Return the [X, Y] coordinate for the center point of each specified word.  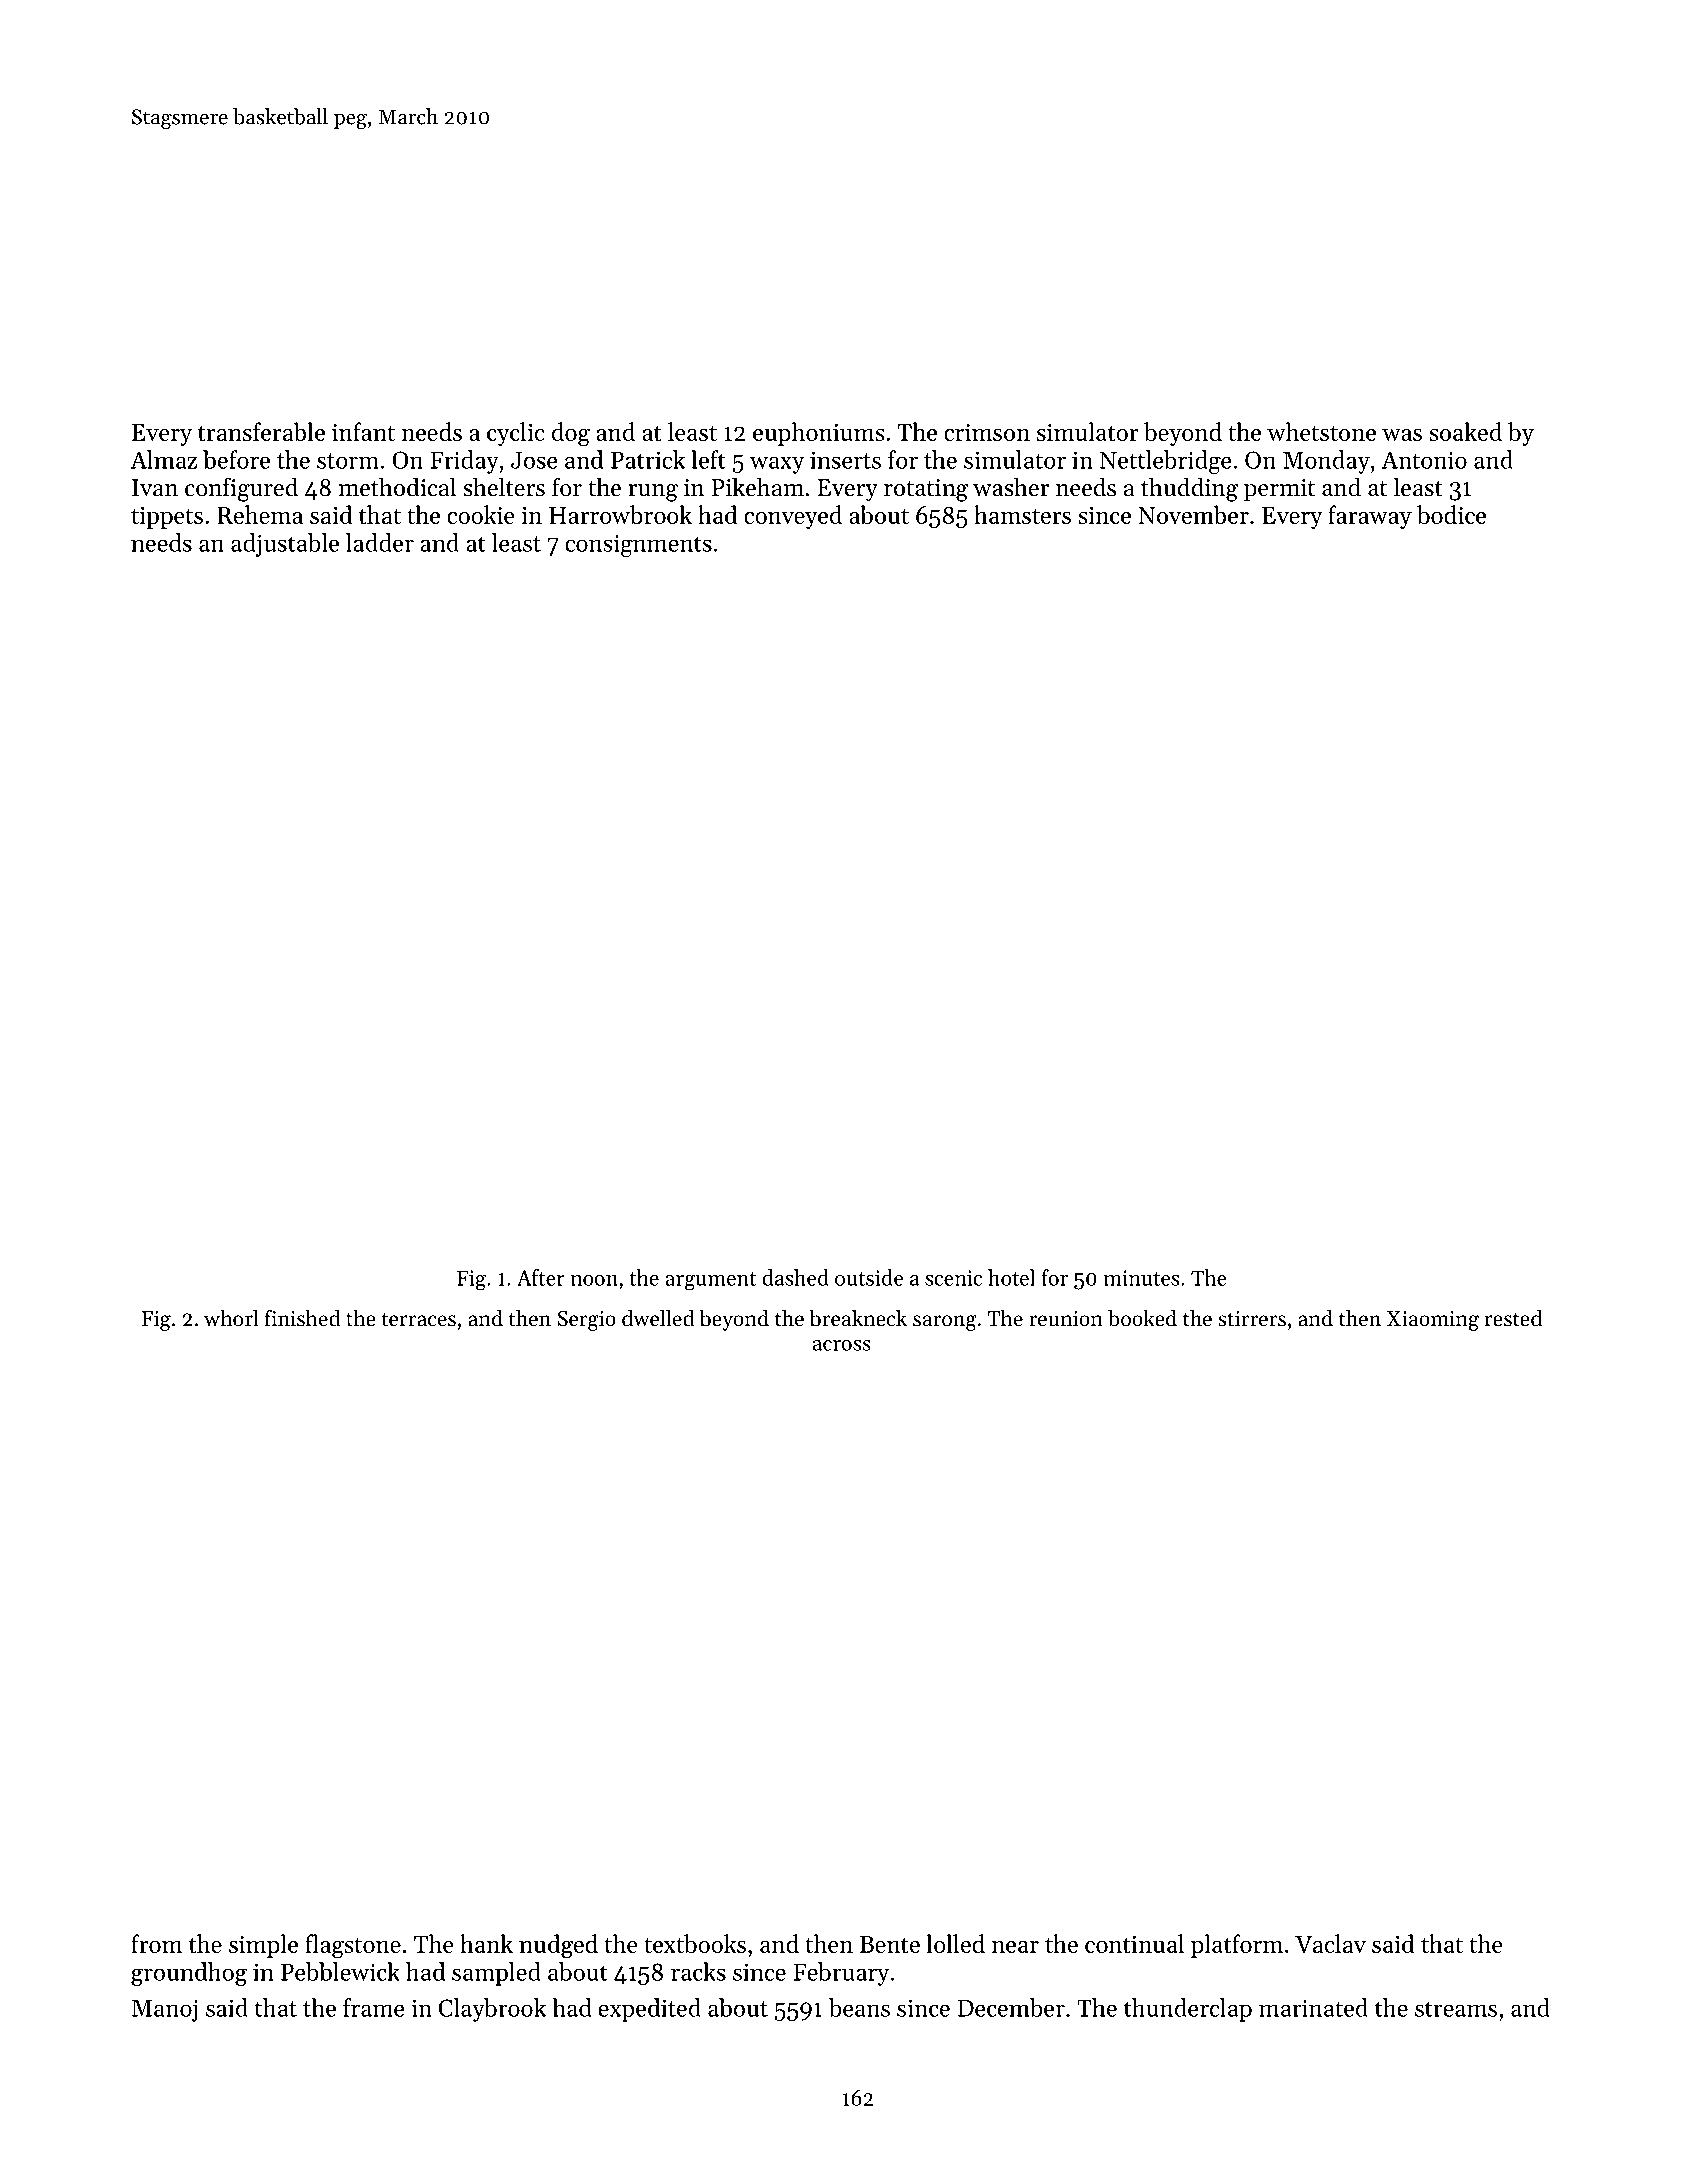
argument [711, 1281]
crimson [987, 432]
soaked [1465, 431]
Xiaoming [1433, 1321]
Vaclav [1330, 1943]
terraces [419, 1319]
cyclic [515, 434]
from [157, 1943]
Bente [890, 1944]
